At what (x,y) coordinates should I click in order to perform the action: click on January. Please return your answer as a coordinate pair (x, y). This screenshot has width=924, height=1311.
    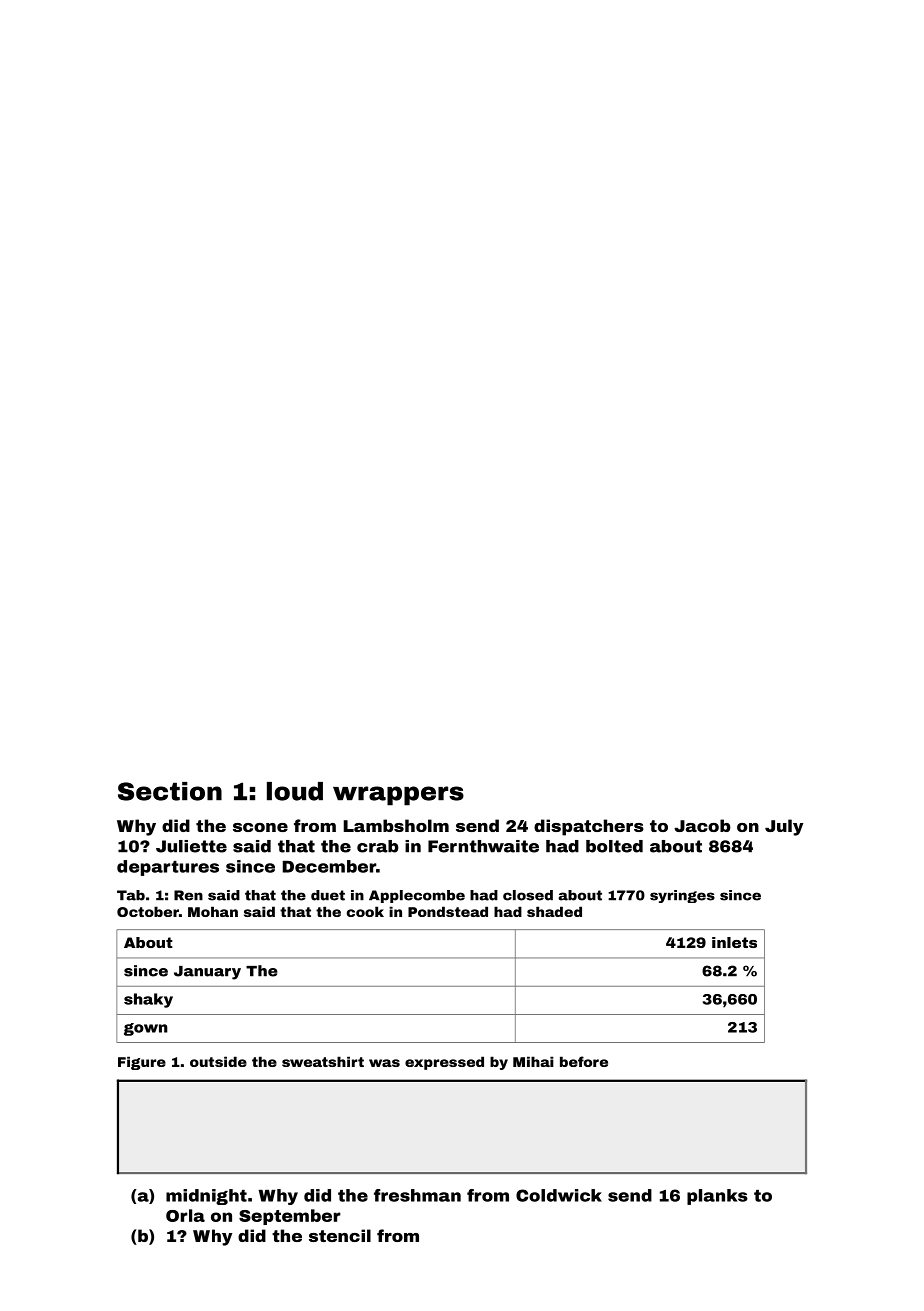
    Looking at the image, I should click on (207, 973).
